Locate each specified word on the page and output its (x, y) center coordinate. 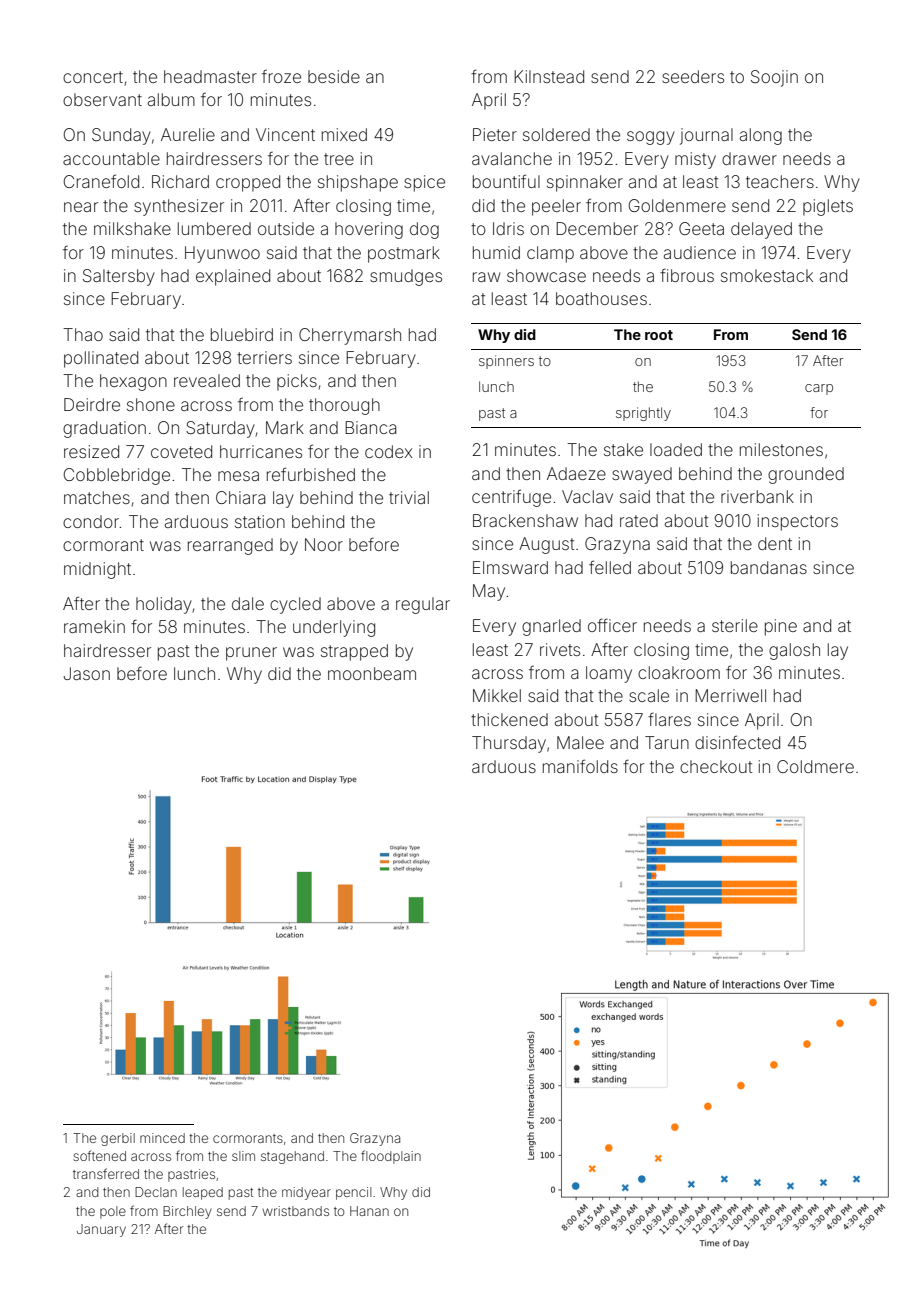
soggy (651, 138)
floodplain (391, 1157)
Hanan (369, 1211)
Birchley (187, 1212)
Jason (87, 673)
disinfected (737, 742)
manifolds (580, 766)
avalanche (512, 158)
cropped (248, 183)
